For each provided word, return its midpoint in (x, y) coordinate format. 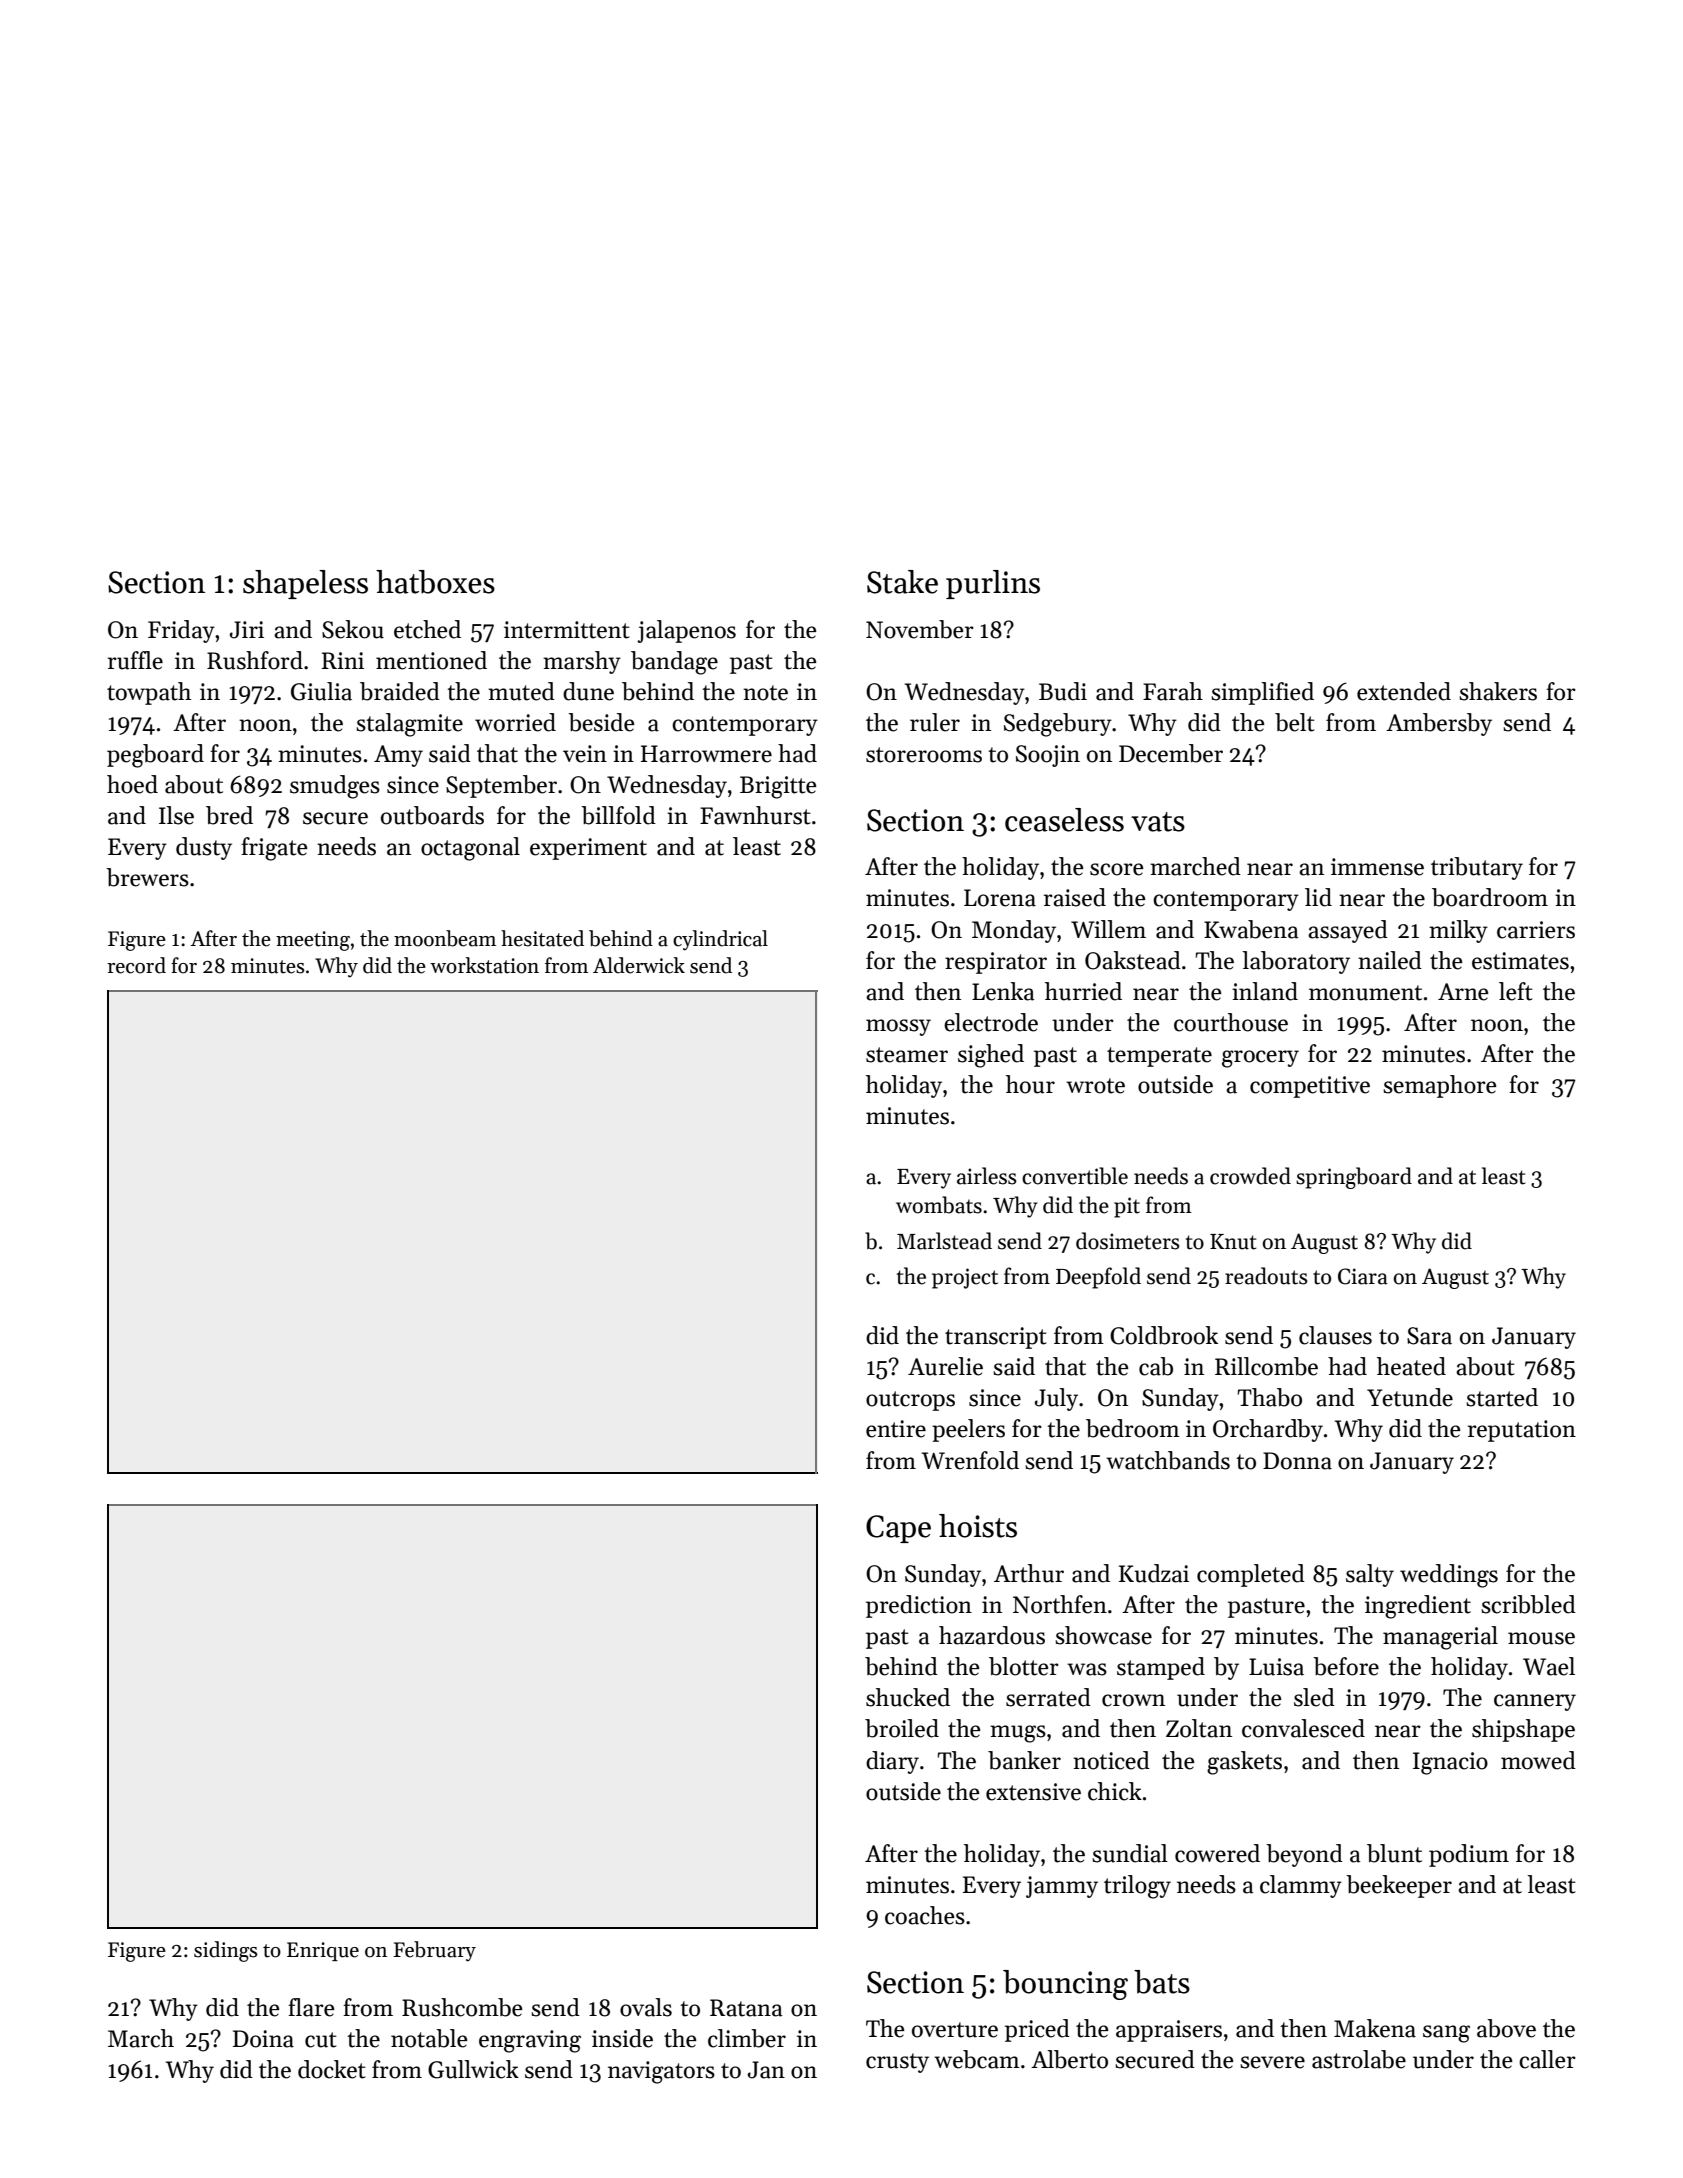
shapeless (305, 584)
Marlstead (944, 1241)
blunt (1394, 1853)
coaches (925, 1915)
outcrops (910, 1401)
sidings (225, 1951)
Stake (902, 582)
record (136, 965)
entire (896, 1429)
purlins (993, 584)
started (1502, 1397)
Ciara (1363, 1276)
